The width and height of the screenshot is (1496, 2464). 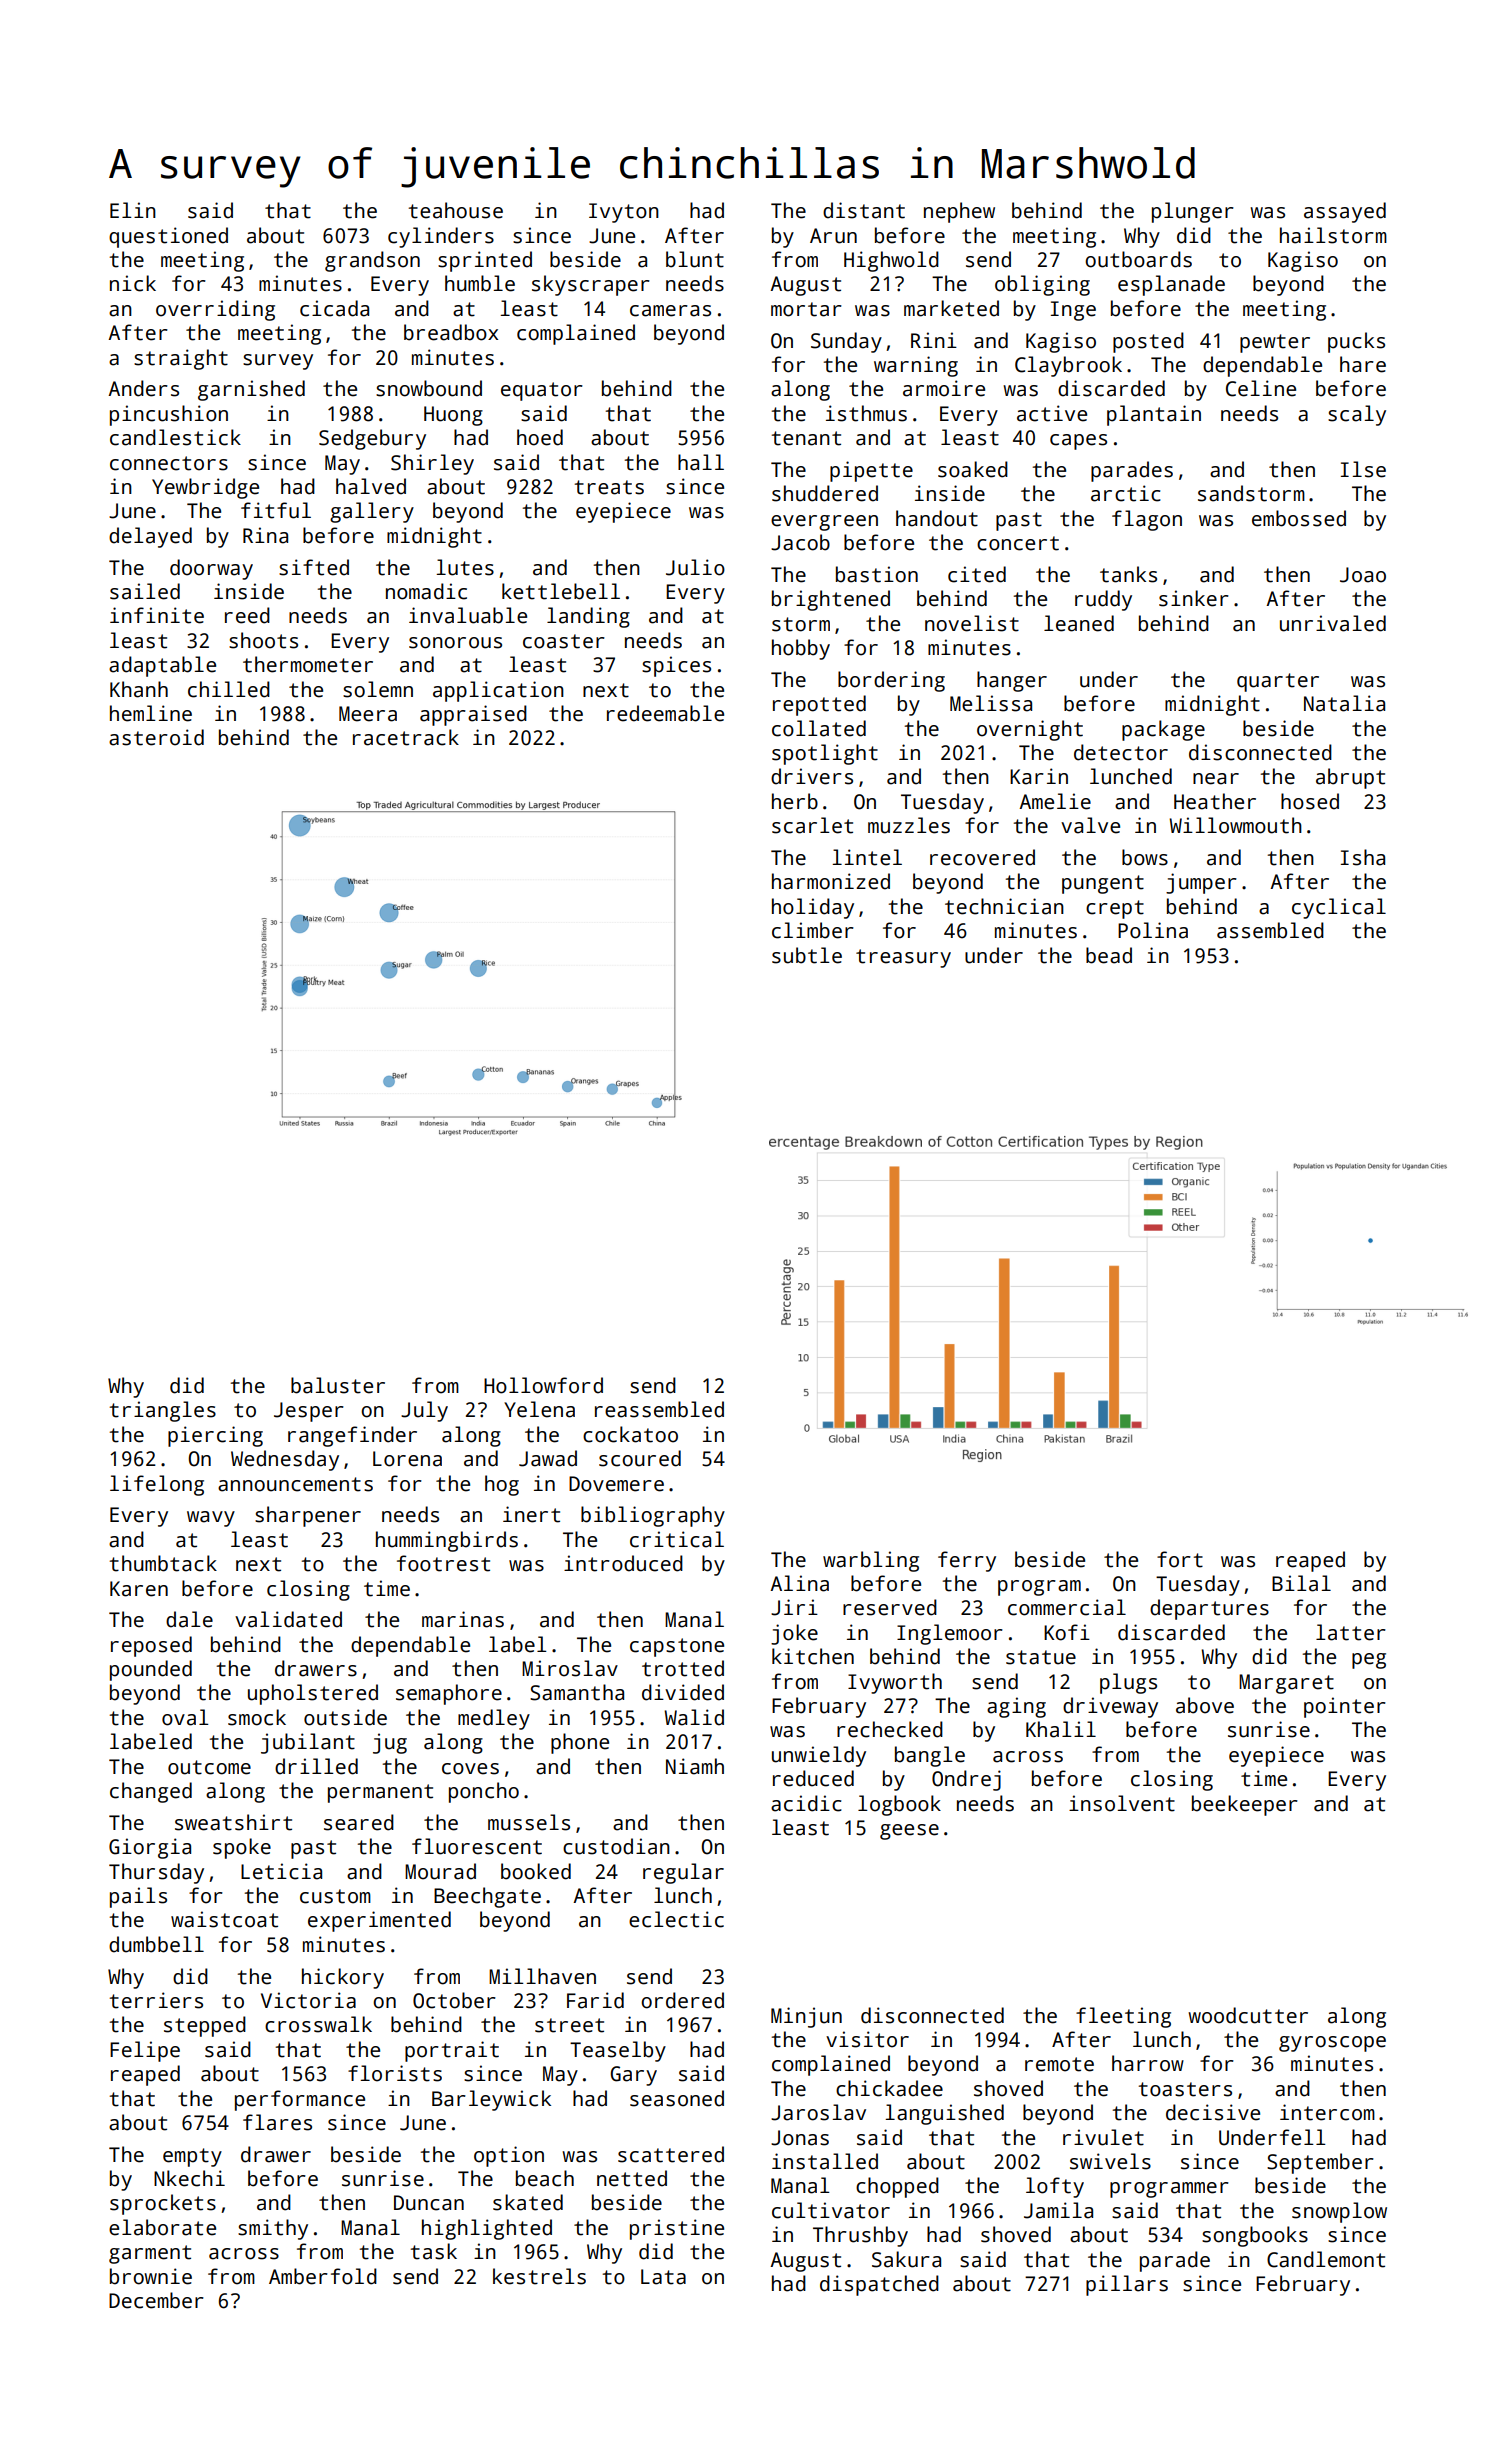 I want to click on brownie, so click(x=151, y=2276).
